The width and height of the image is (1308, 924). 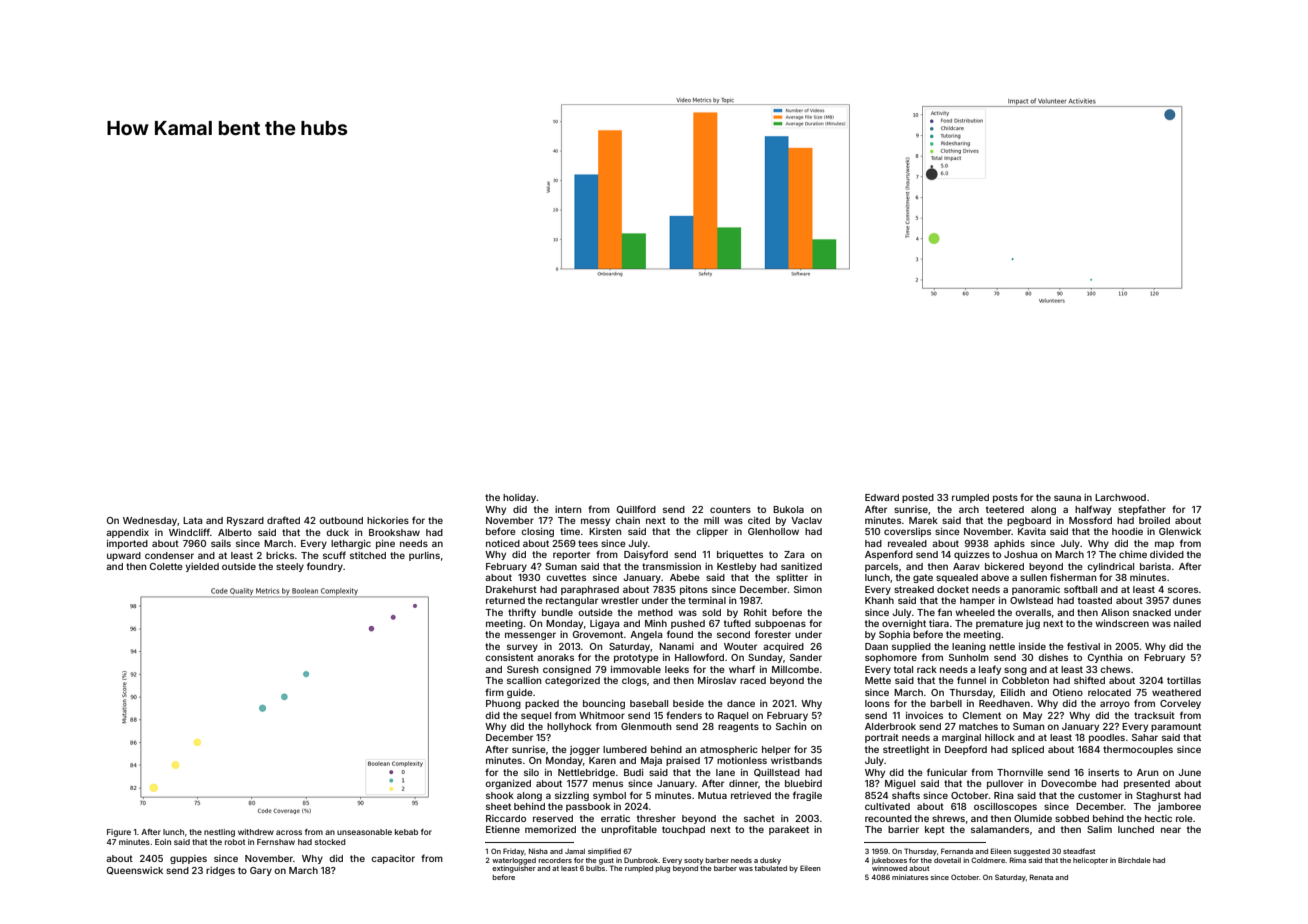 What do you see at coordinates (385, 544) in the image?
I see `pine` at bounding box center [385, 544].
